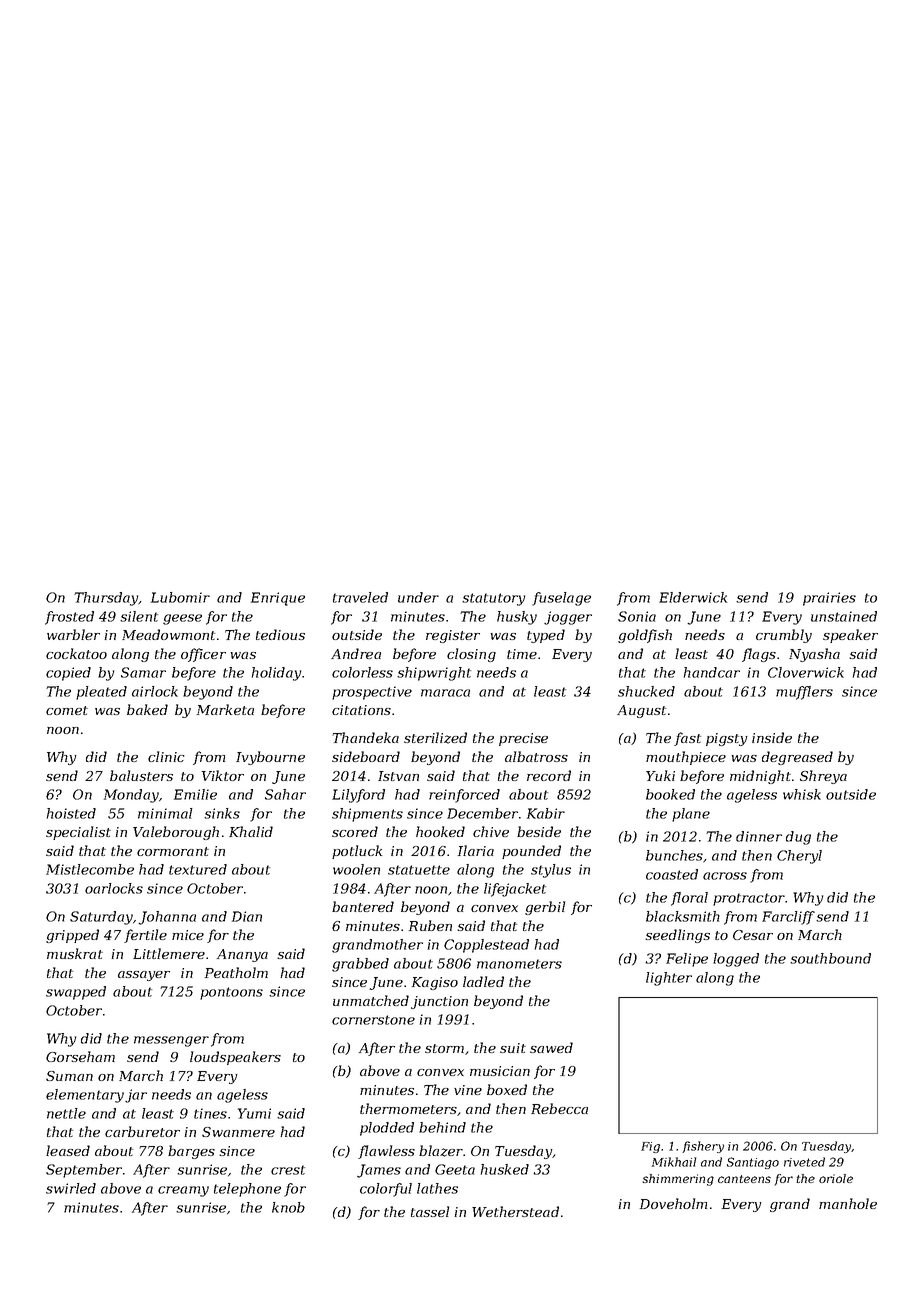 This image has width=924, height=1308. I want to click on Cheryl, so click(799, 857).
